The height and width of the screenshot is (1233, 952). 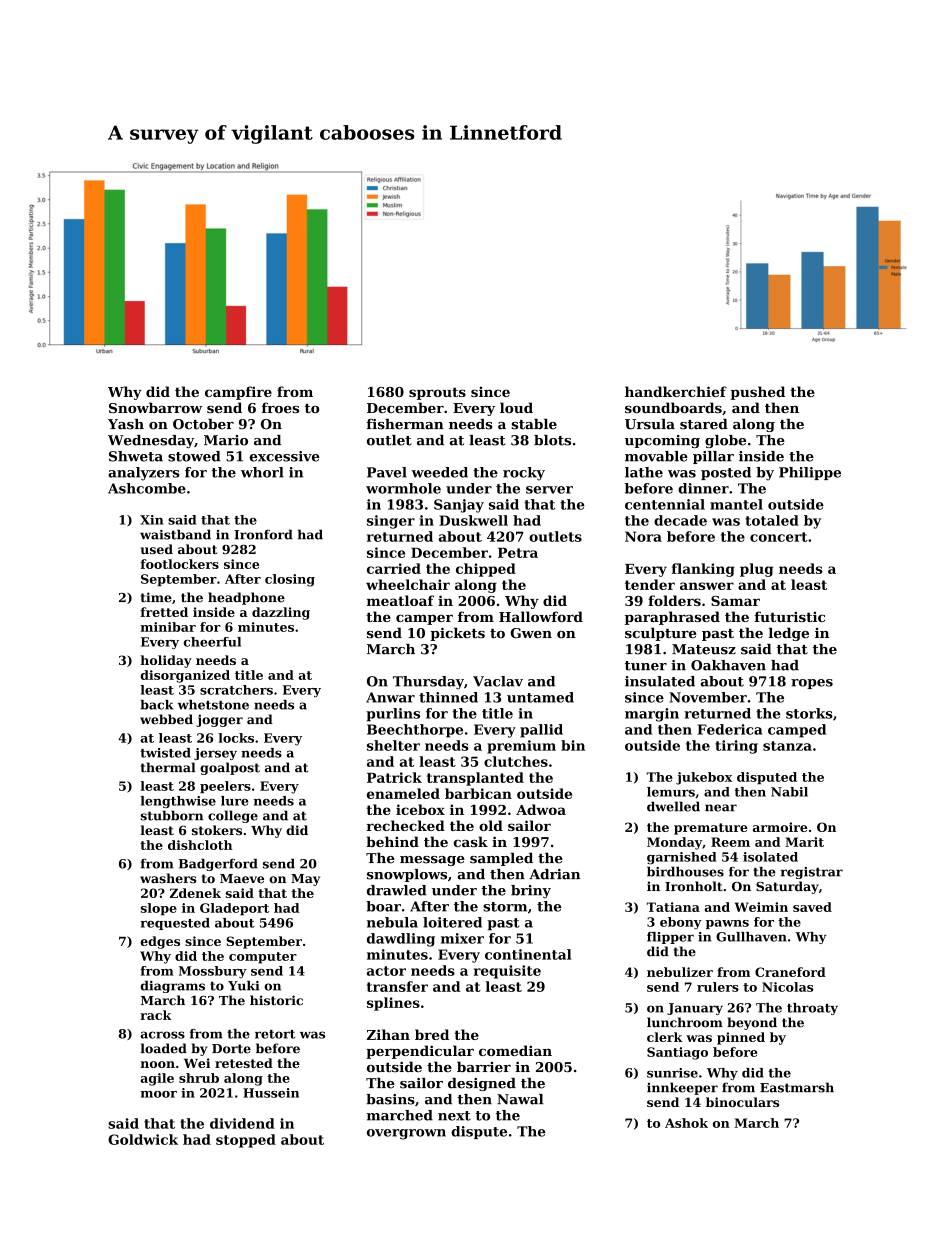 I want to click on Snowbarrow, so click(x=155, y=407).
